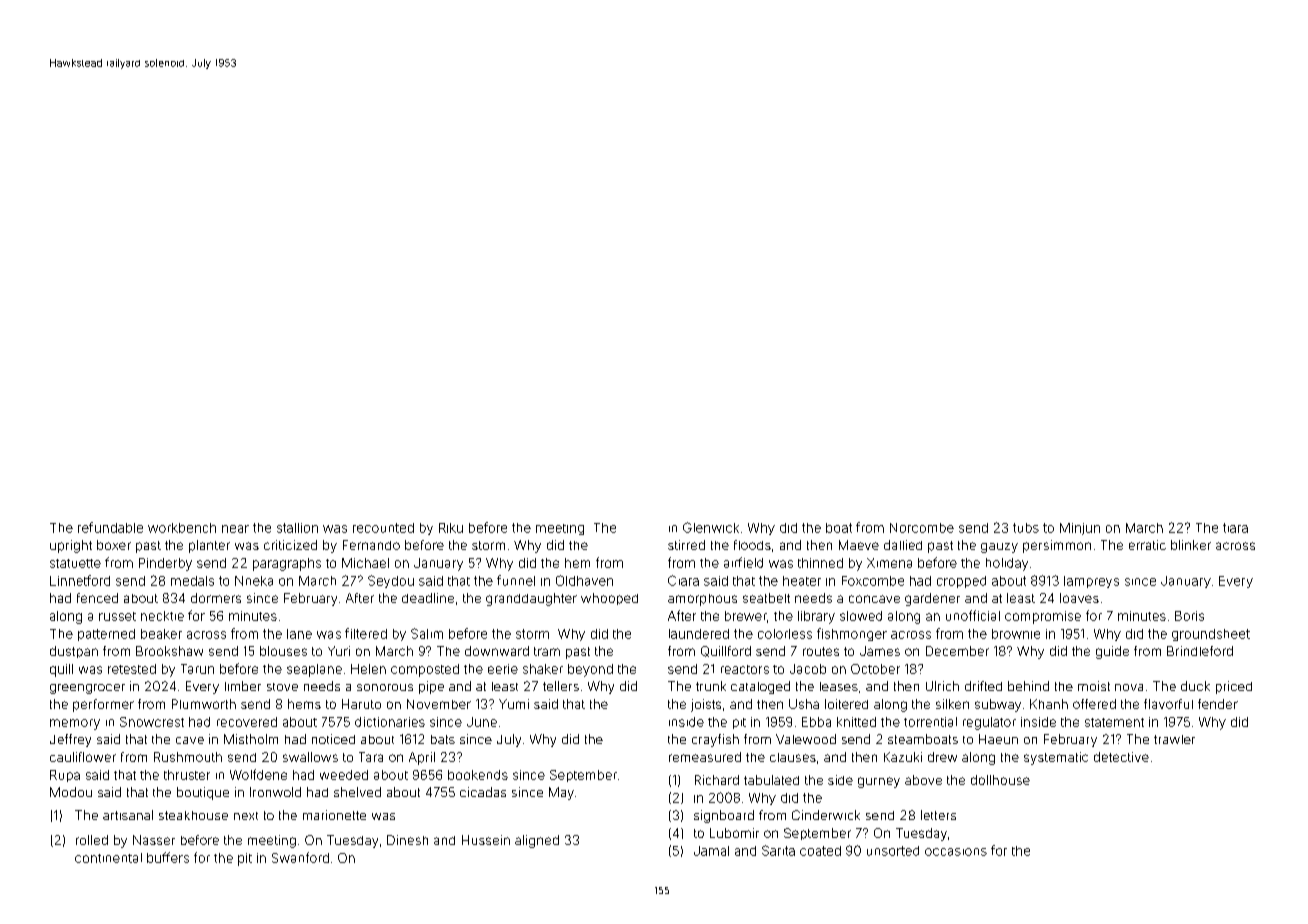  Describe the element at coordinates (300, 857) in the screenshot. I see `Swanford` at that location.
